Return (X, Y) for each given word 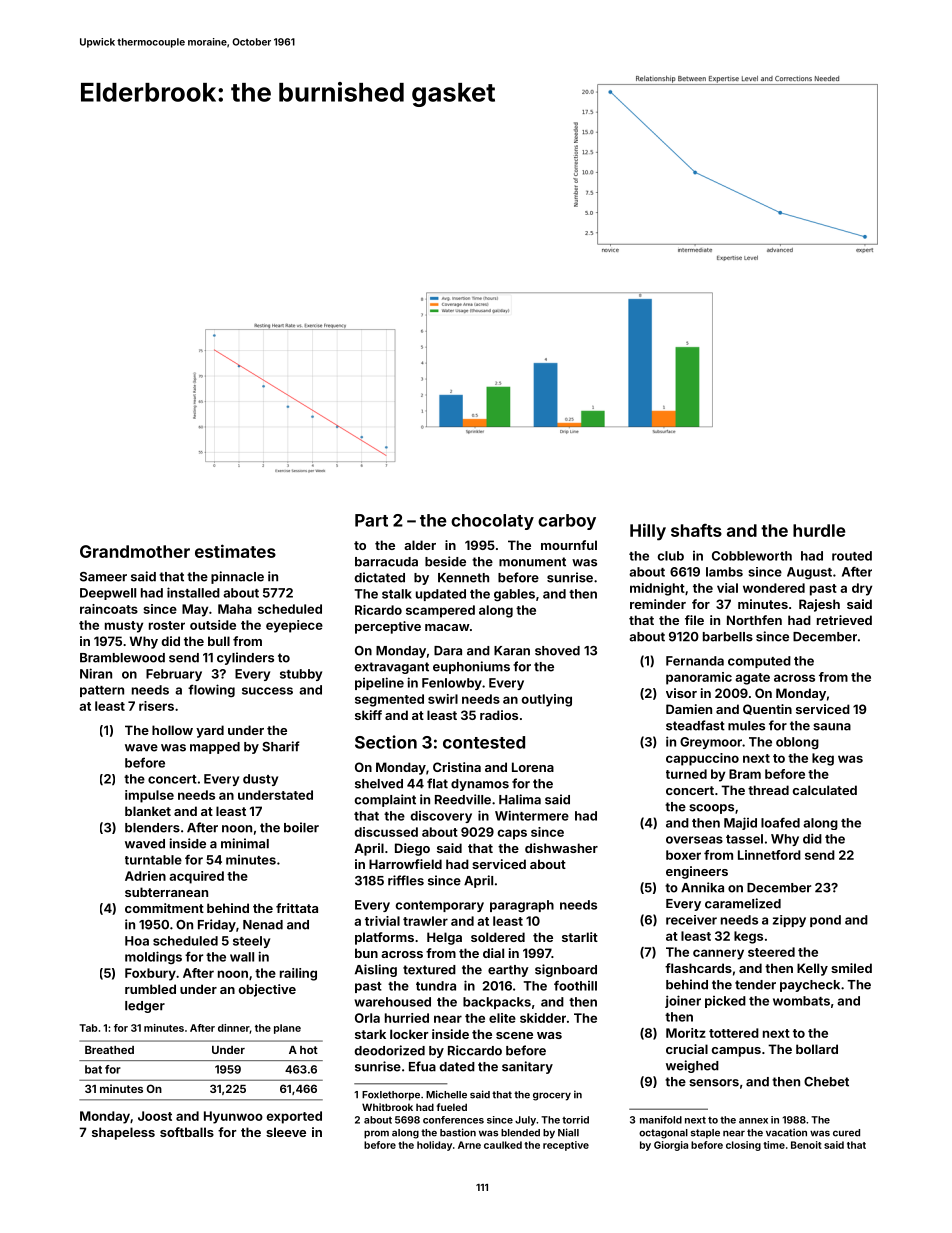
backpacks (497, 1003)
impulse (149, 796)
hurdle (819, 530)
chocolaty (492, 522)
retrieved (844, 620)
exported (294, 1117)
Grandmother (135, 551)
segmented (389, 700)
